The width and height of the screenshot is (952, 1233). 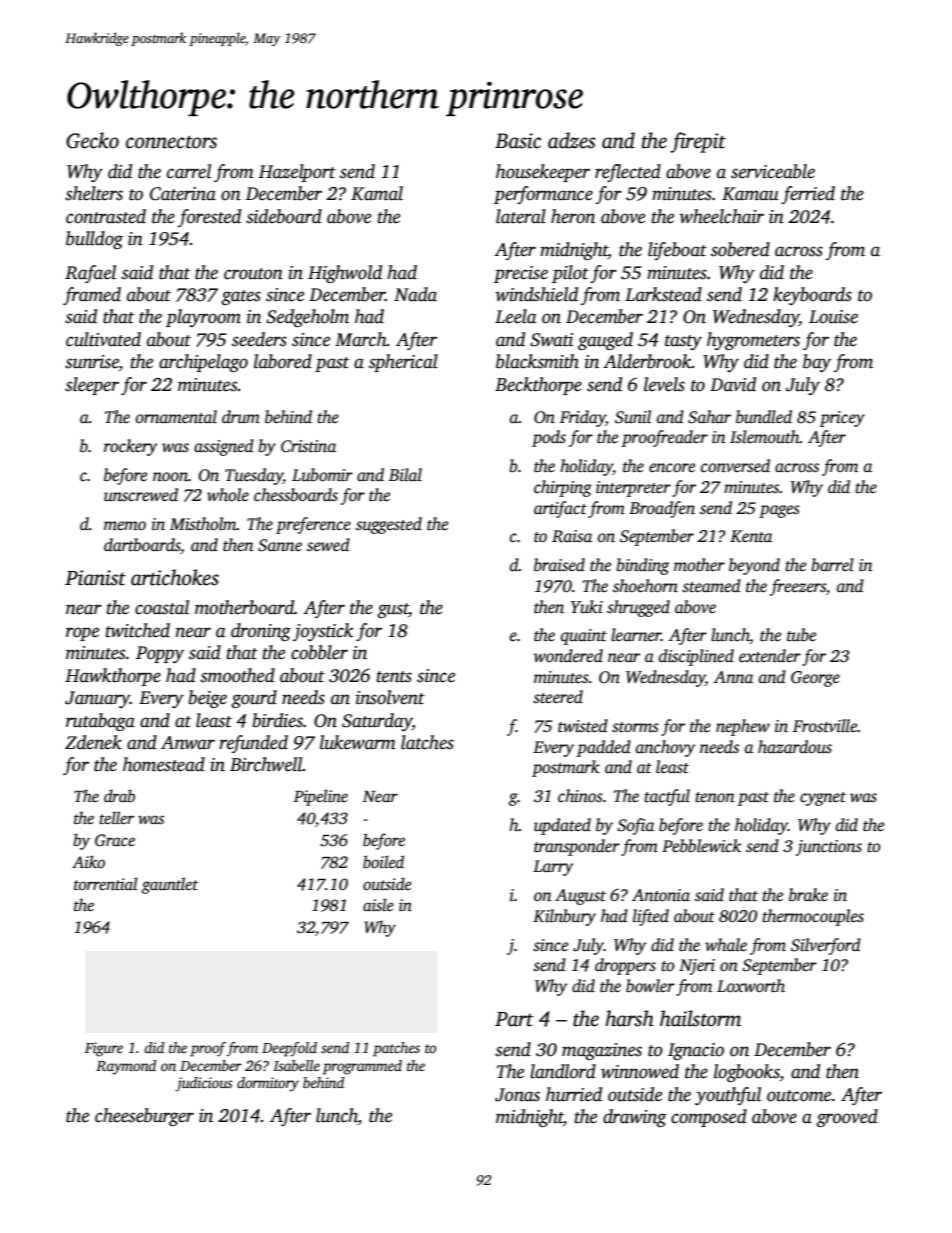 What do you see at coordinates (663, 294) in the screenshot?
I see `Larkstead` at bounding box center [663, 294].
